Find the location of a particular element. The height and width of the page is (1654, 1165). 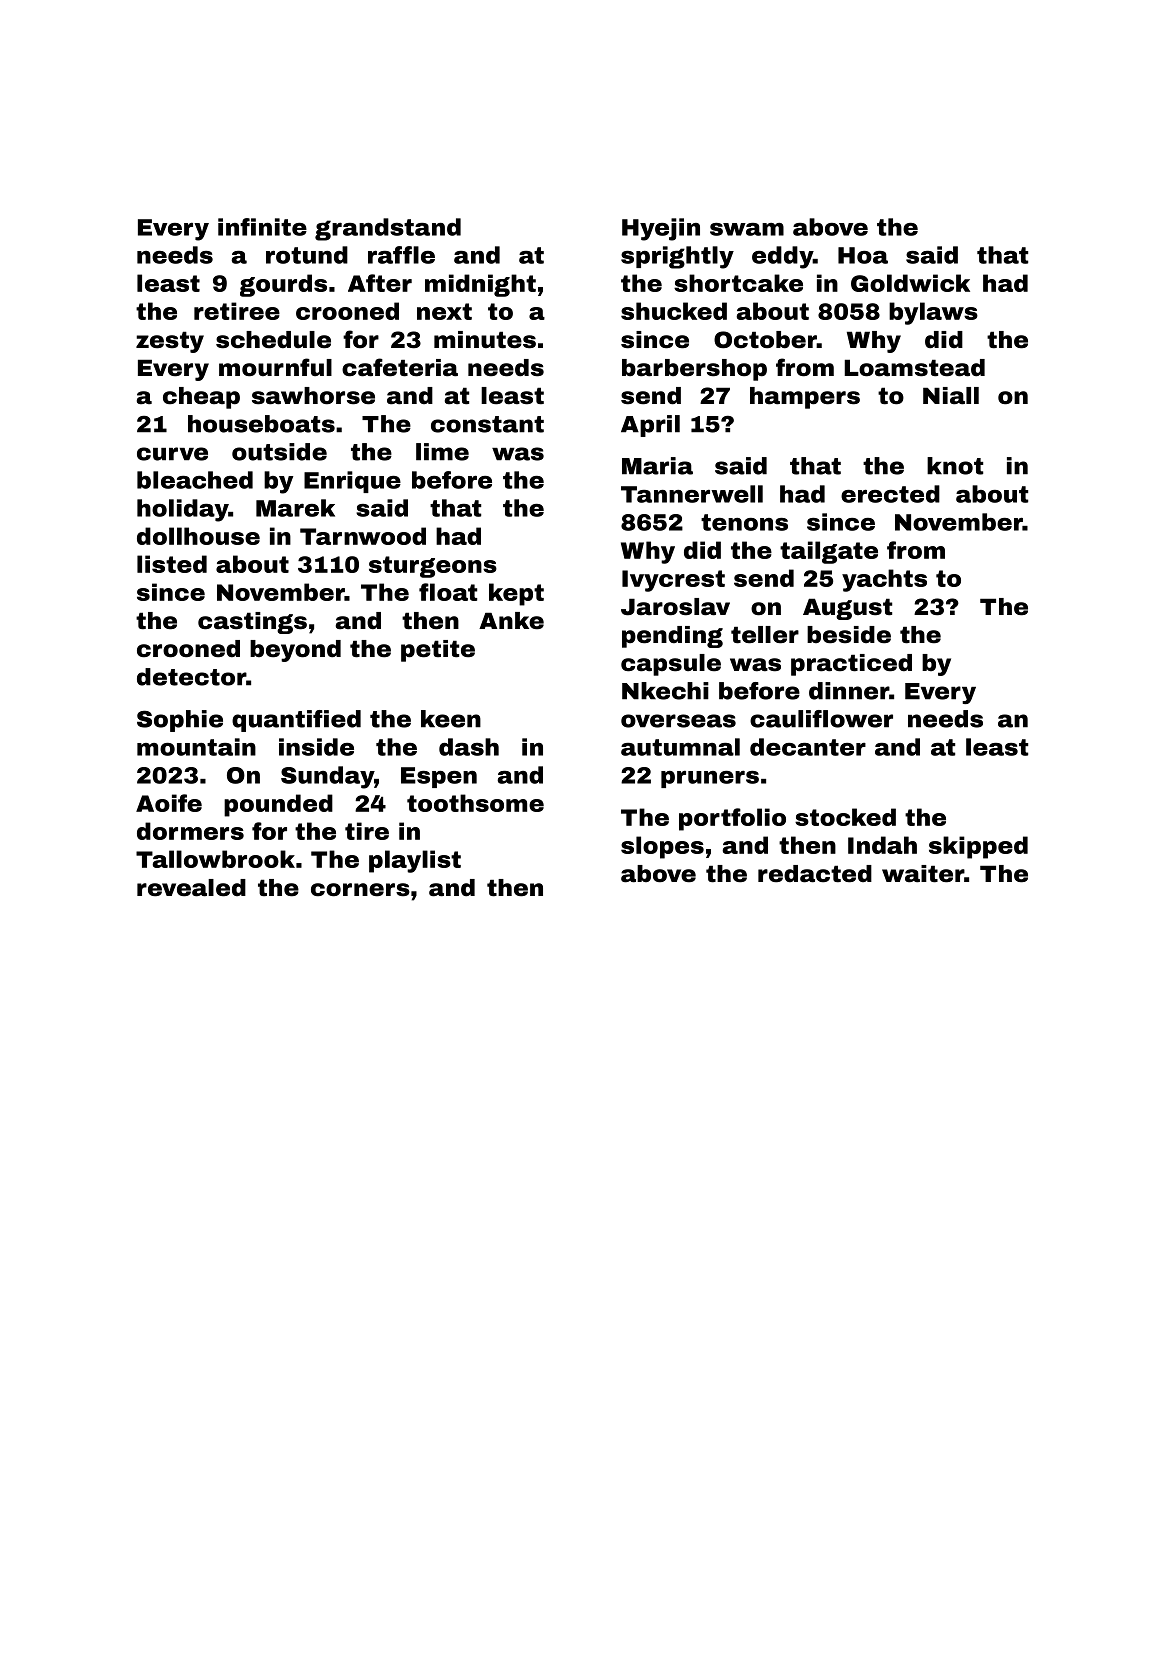

overseas is located at coordinates (678, 721).
